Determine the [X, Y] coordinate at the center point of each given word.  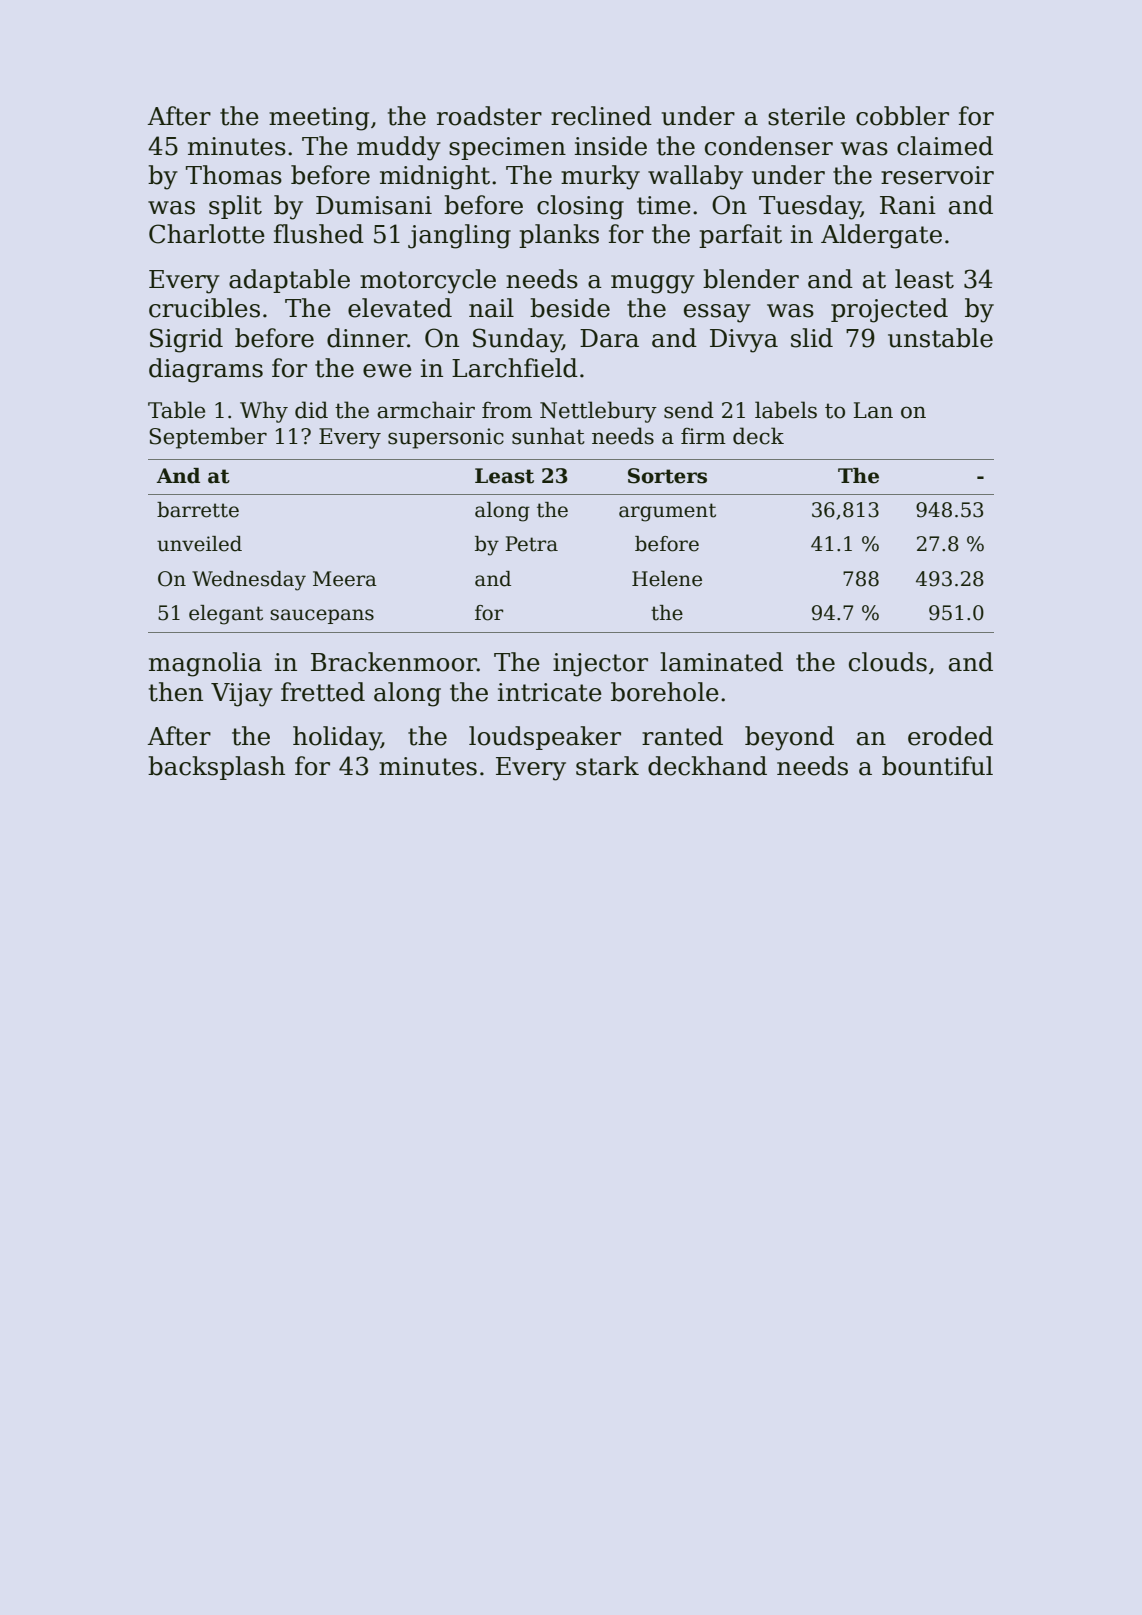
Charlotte [207, 234]
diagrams [206, 370]
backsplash [216, 768]
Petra [531, 544]
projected [889, 310]
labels [786, 410]
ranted [682, 736]
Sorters [667, 476]
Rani [908, 205]
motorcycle [428, 281]
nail [491, 308]
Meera [345, 579]
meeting [319, 119]
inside [611, 146]
